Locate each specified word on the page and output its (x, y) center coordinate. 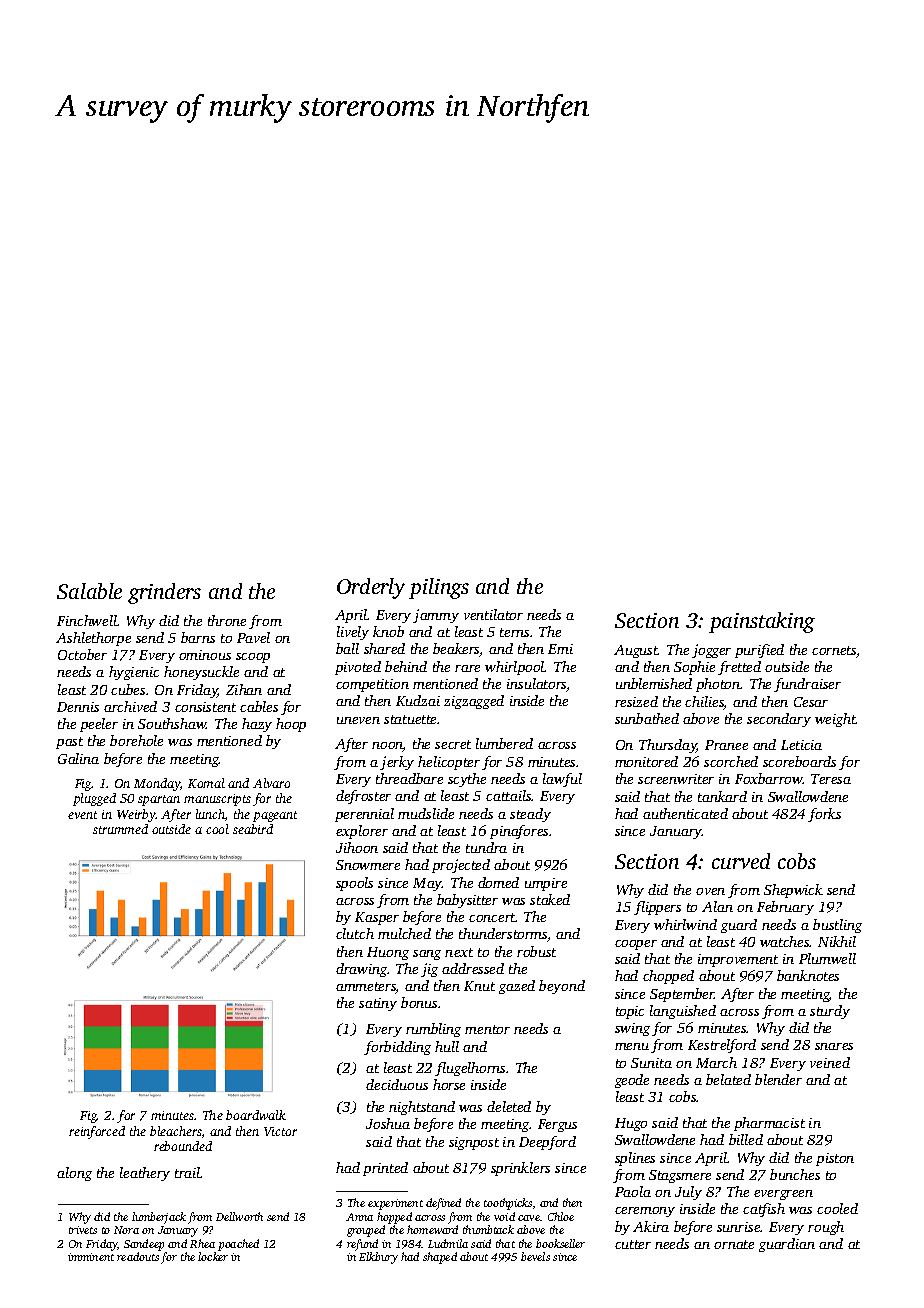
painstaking (762, 622)
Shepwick (793, 891)
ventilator (493, 614)
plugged (94, 799)
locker (213, 1256)
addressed (473, 968)
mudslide (426, 813)
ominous (205, 655)
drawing (362, 970)
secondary (779, 720)
